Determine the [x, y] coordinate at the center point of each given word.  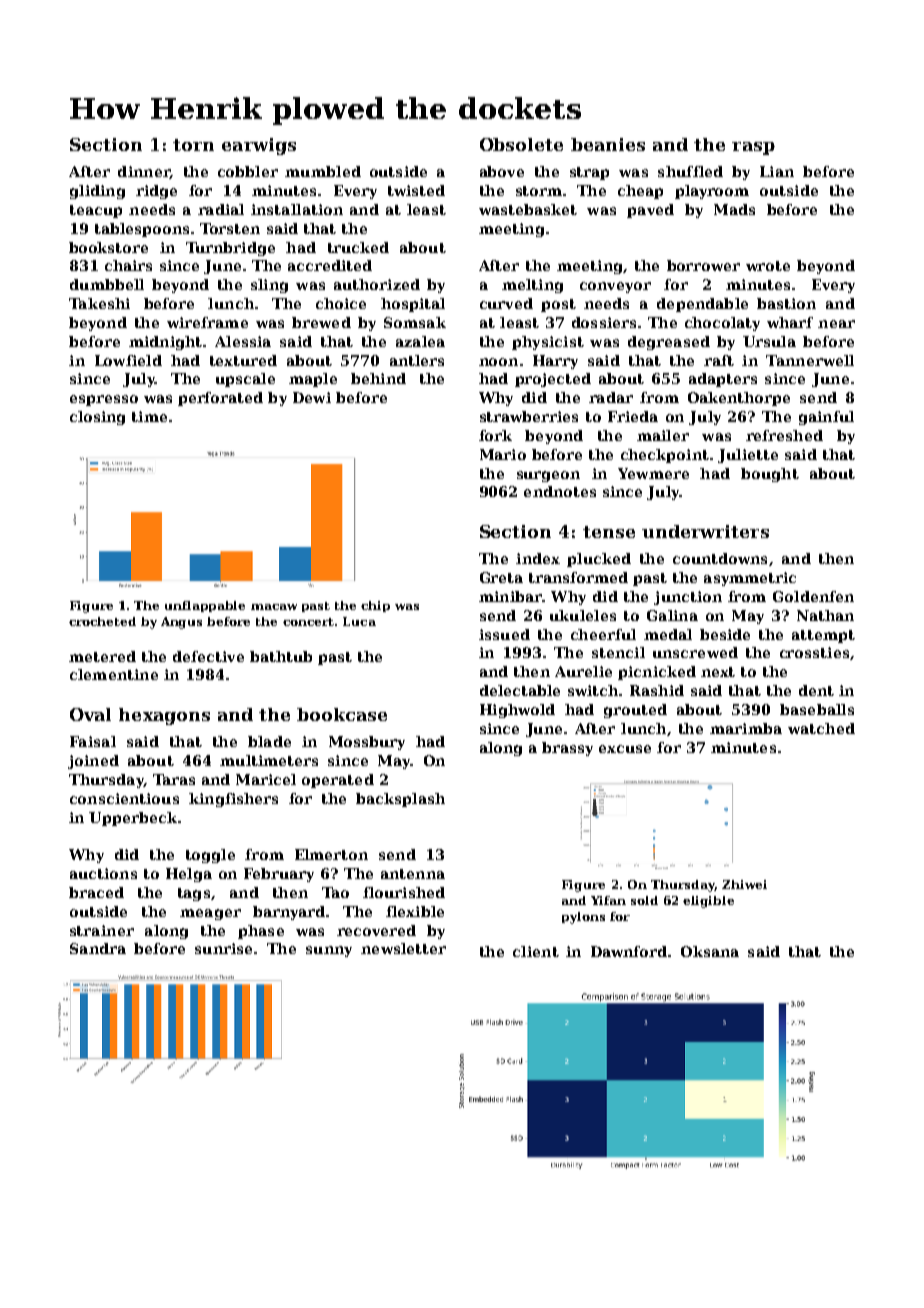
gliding [97, 192]
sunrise [223, 948]
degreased [669, 343]
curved [506, 303]
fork [495, 435]
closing [97, 418]
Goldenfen [813, 596]
